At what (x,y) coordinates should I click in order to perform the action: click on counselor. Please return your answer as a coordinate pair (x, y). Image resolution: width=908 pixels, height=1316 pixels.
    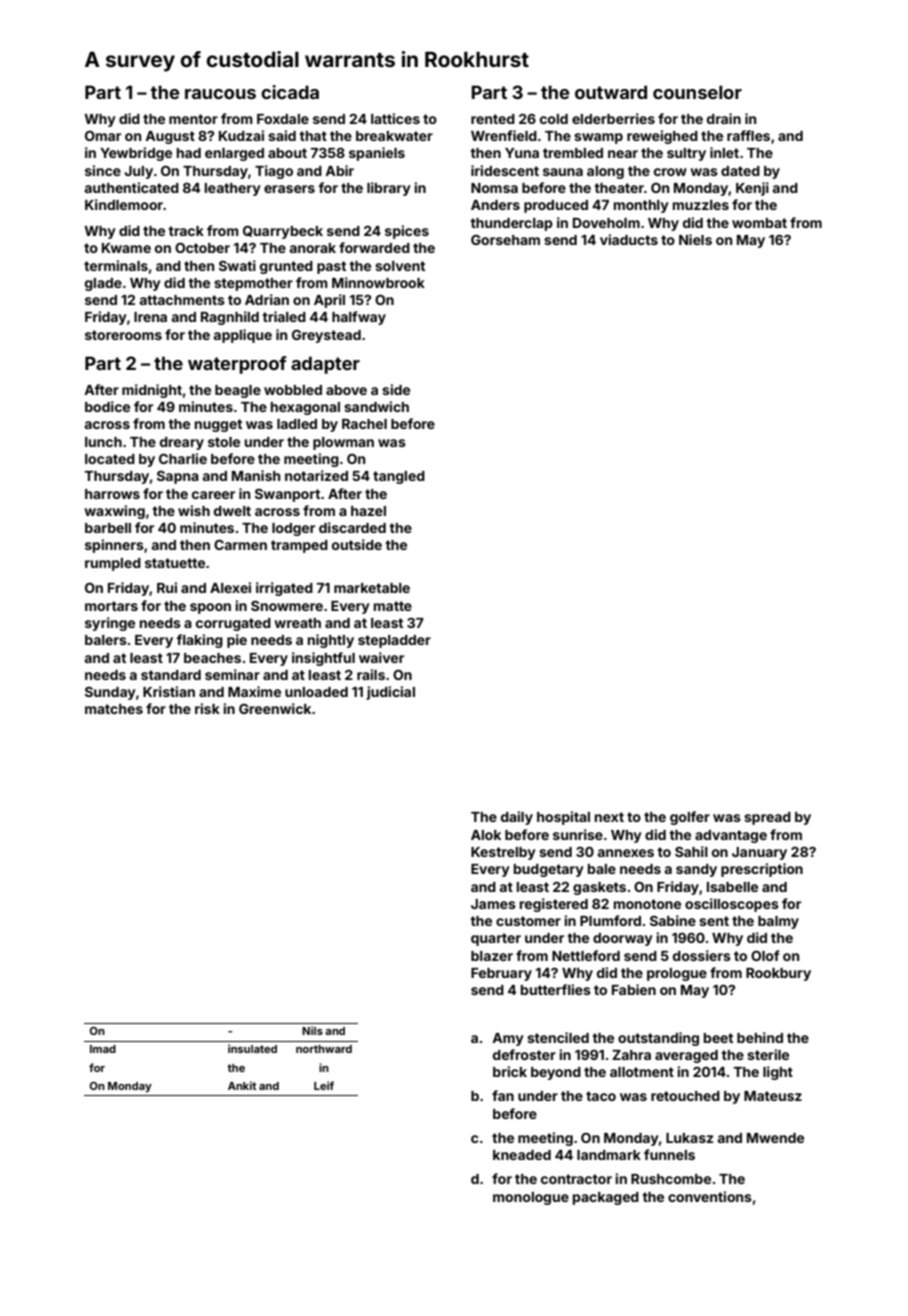
    Looking at the image, I should click on (697, 92).
